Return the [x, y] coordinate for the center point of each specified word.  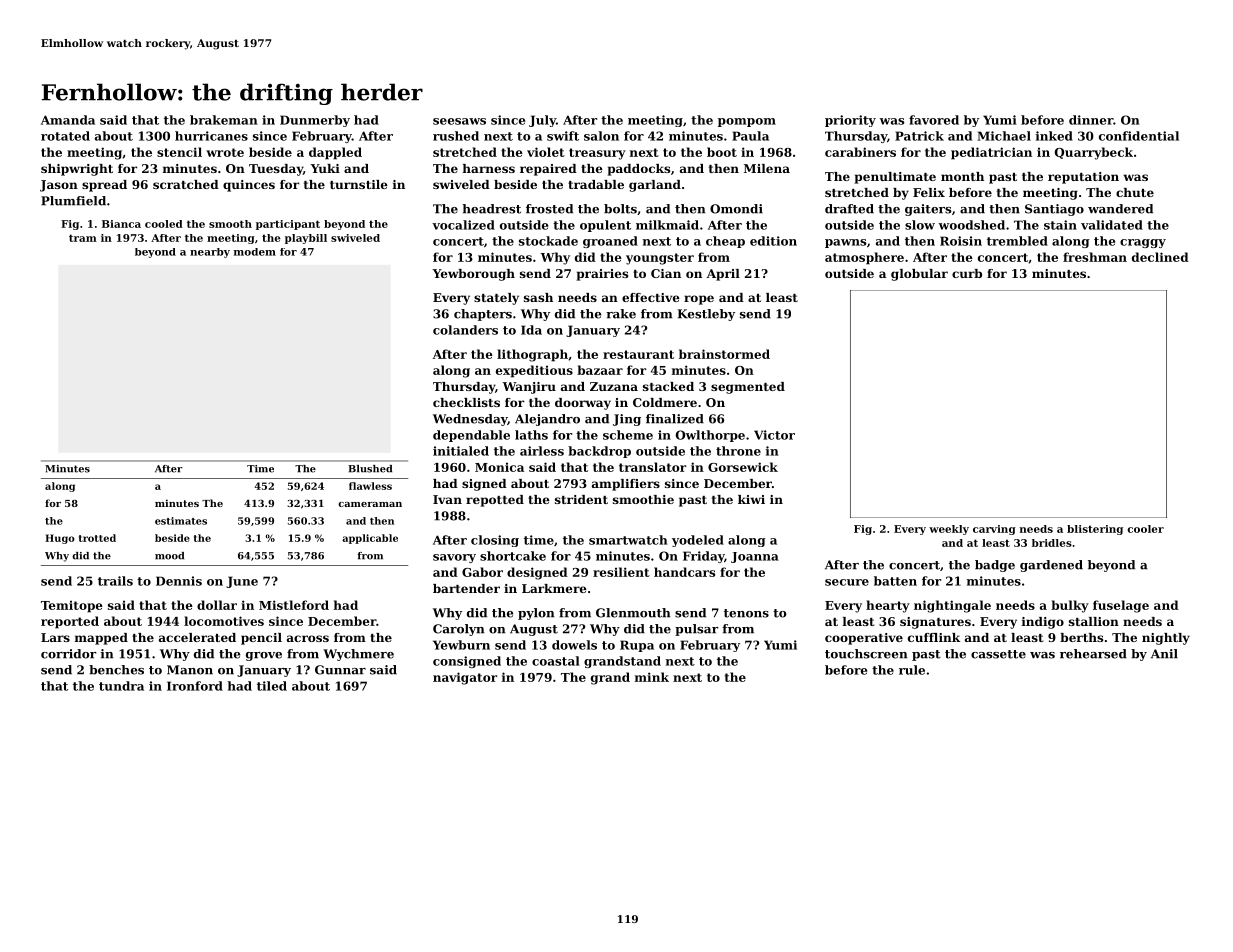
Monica [499, 467]
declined [1160, 257]
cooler [1145, 529]
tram [83, 238]
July [542, 121]
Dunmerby [315, 121]
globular [919, 275]
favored [934, 120]
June [242, 582]
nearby [210, 253]
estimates [181, 521]
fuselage [1121, 606]
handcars [684, 572]
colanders [465, 330]
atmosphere [864, 258]
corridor [68, 654]
